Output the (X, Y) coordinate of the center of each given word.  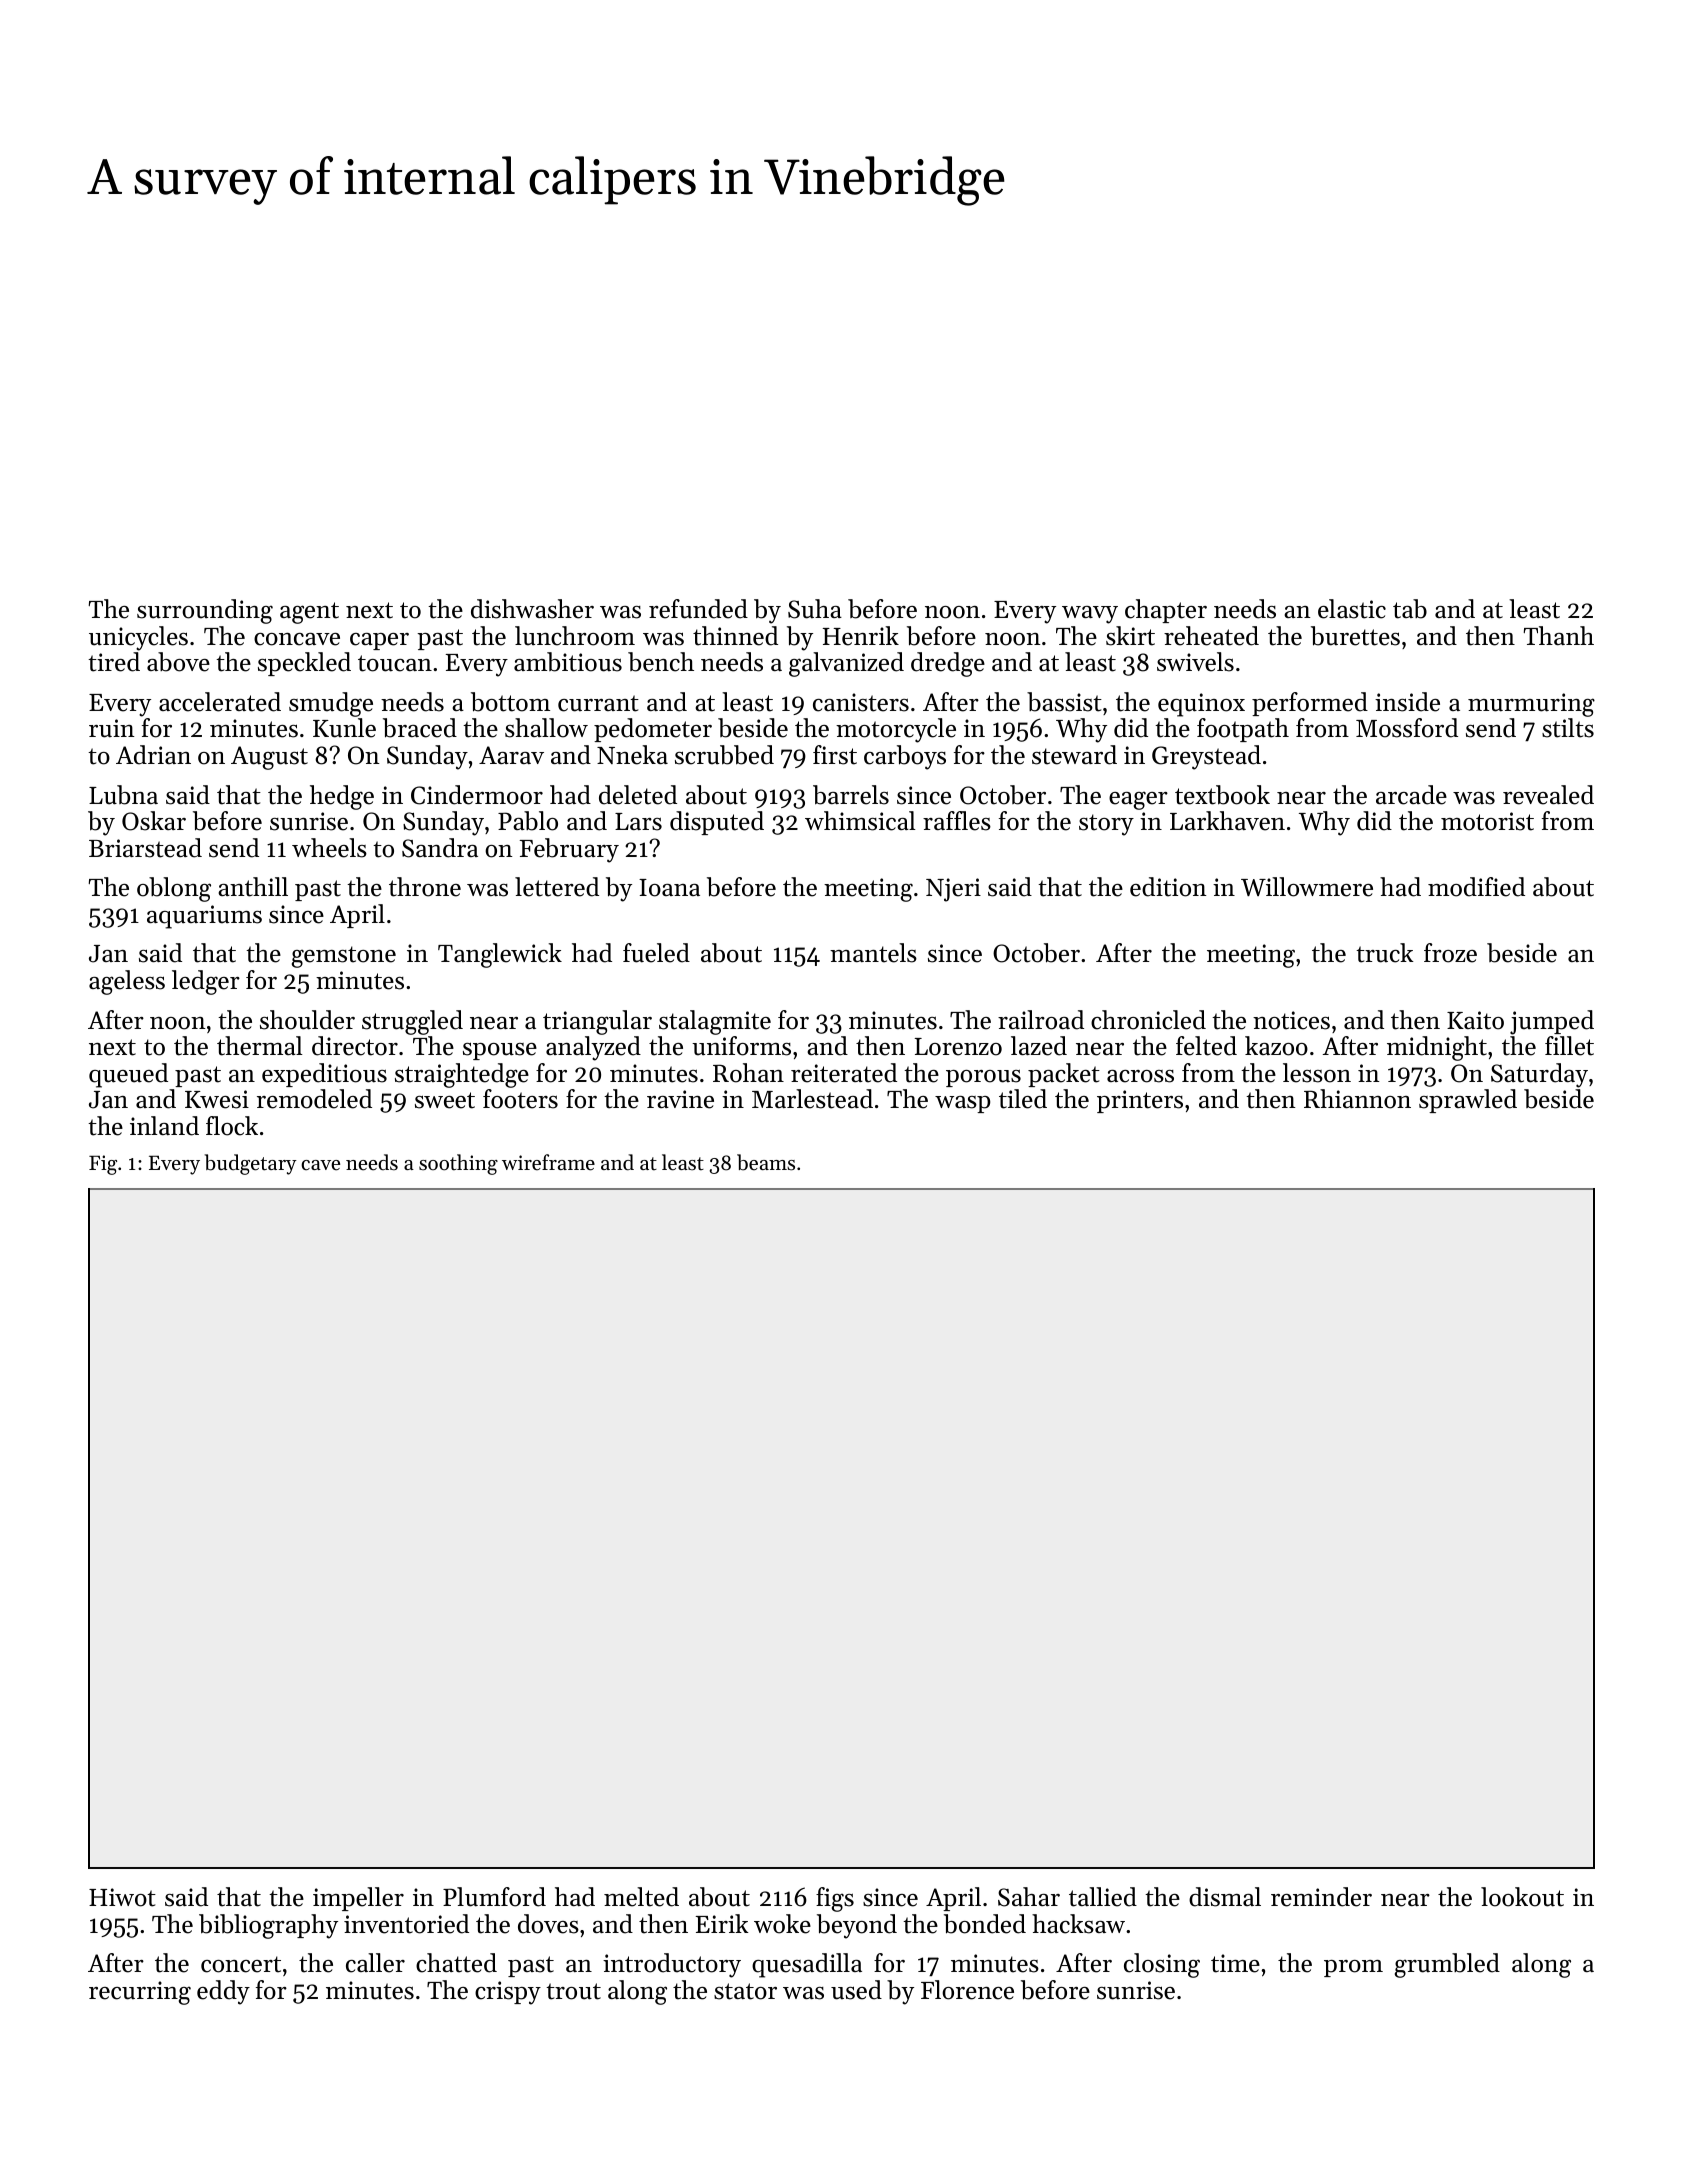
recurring (140, 1993)
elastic (1352, 609)
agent (309, 613)
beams (766, 1162)
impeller (358, 1899)
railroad (1041, 1020)
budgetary (251, 1164)
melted (641, 1897)
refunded (698, 609)
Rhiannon (1357, 1099)
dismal (1225, 1897)
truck (1385, 953)
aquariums (204, 917)
